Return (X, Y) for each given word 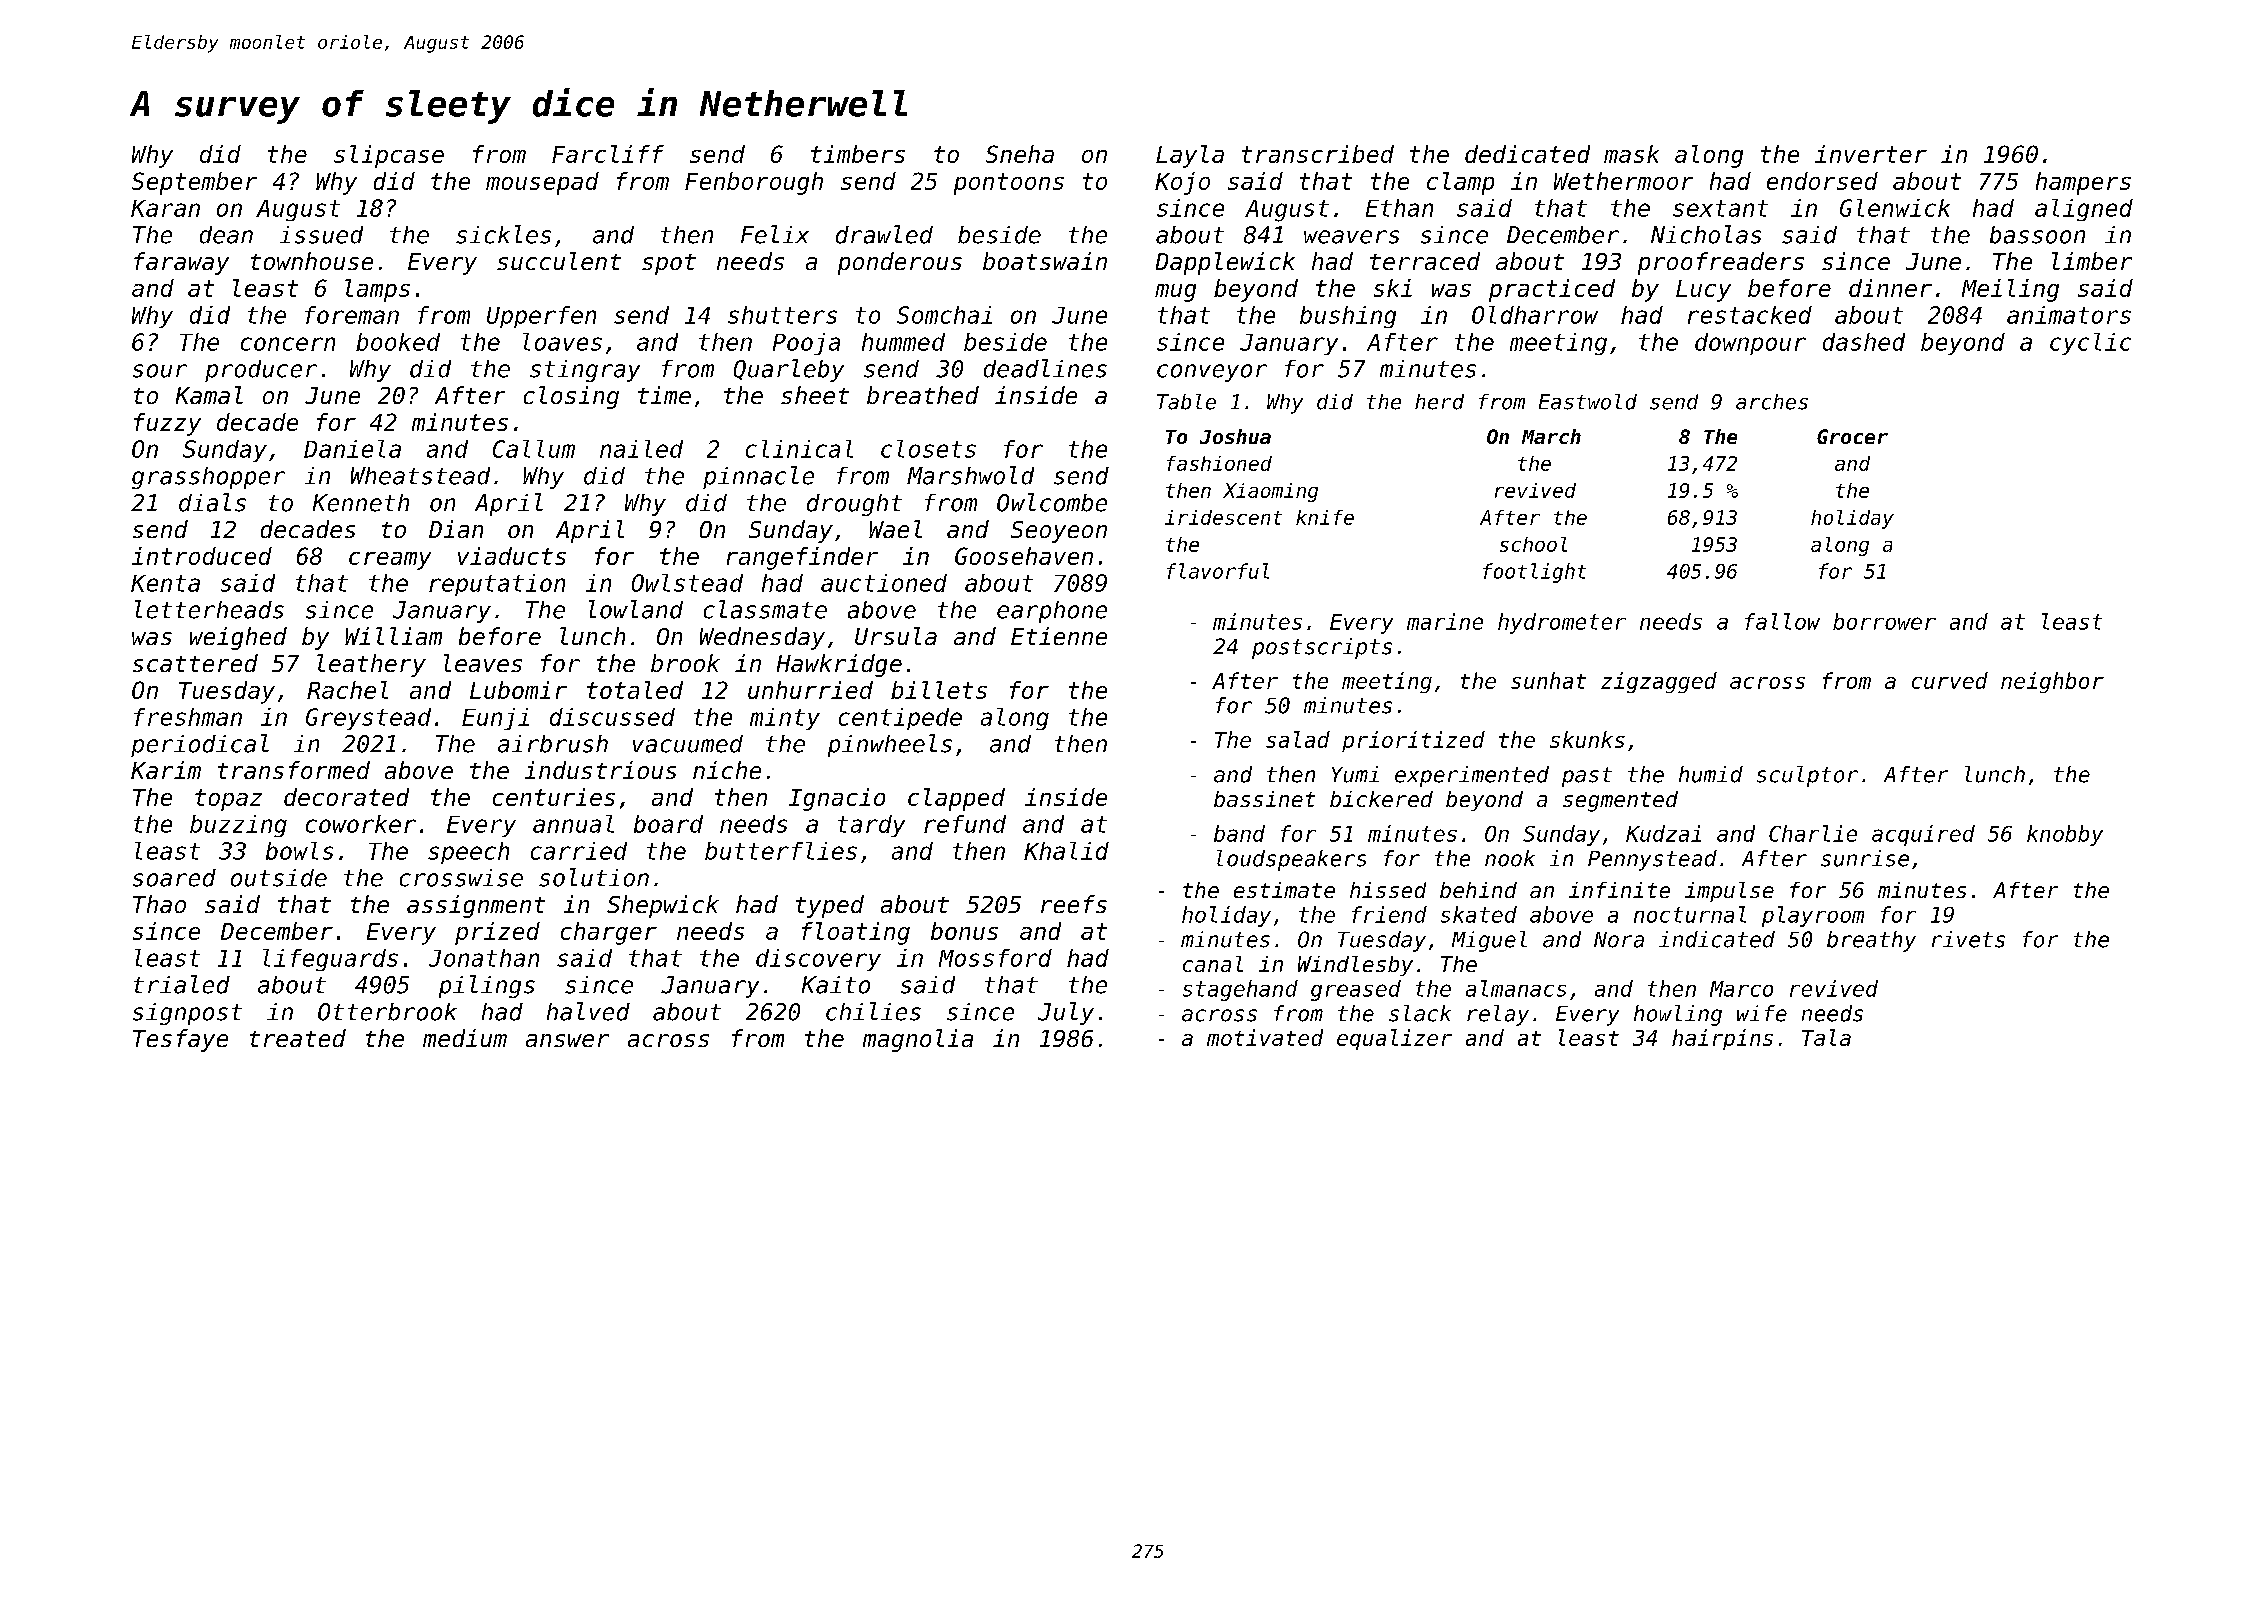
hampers (2083, 183)
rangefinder (802, 558)
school (1533, 544)
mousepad (542, 183)
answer (567, 1040)
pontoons (1009, 184)
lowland (636, 609)
